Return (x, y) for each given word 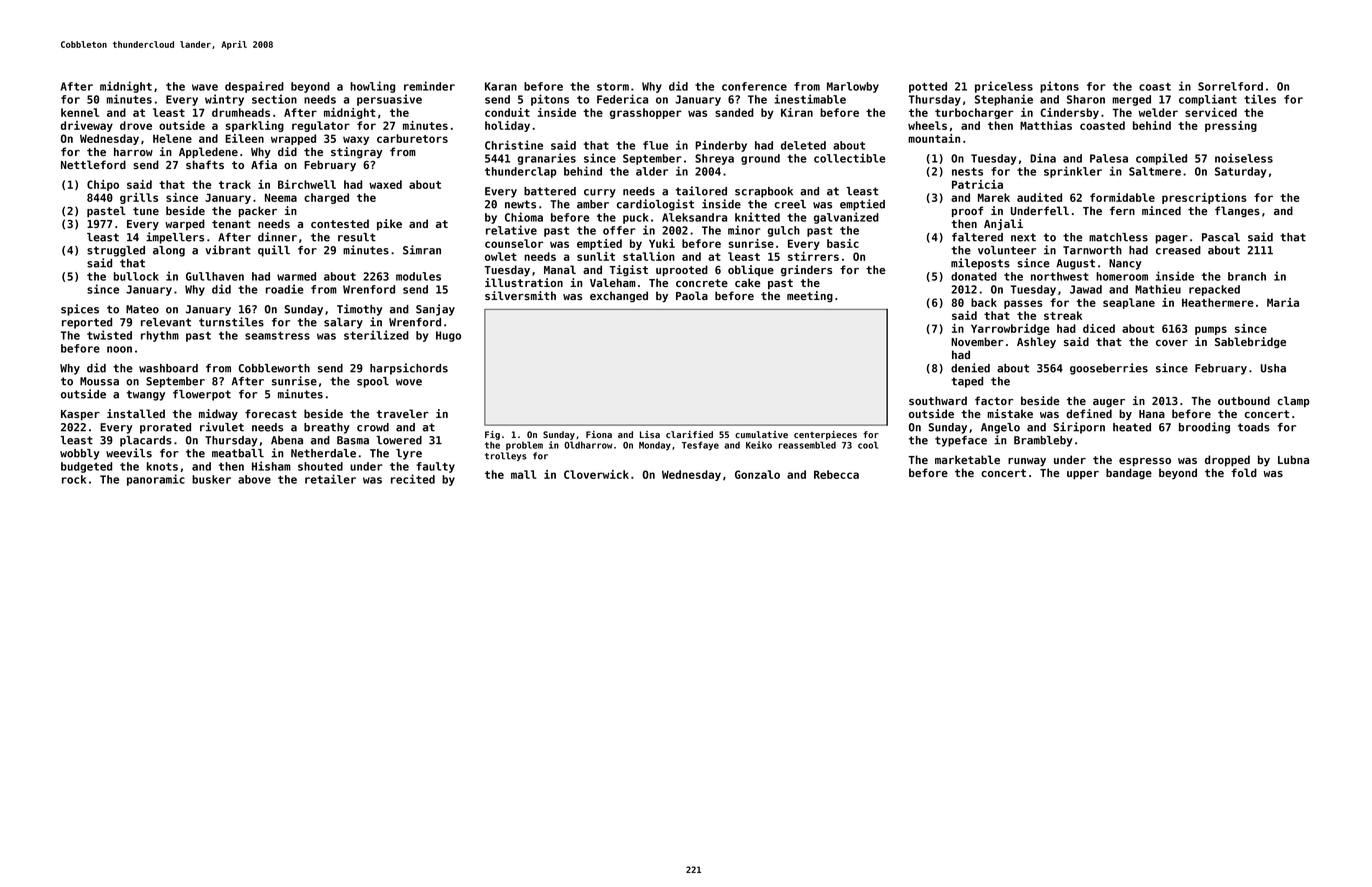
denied (970, 368)
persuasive (389, 100)
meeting (810, 297)
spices (80, 310)
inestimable (810, 99)
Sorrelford (1230, 86)
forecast (271, 413)
